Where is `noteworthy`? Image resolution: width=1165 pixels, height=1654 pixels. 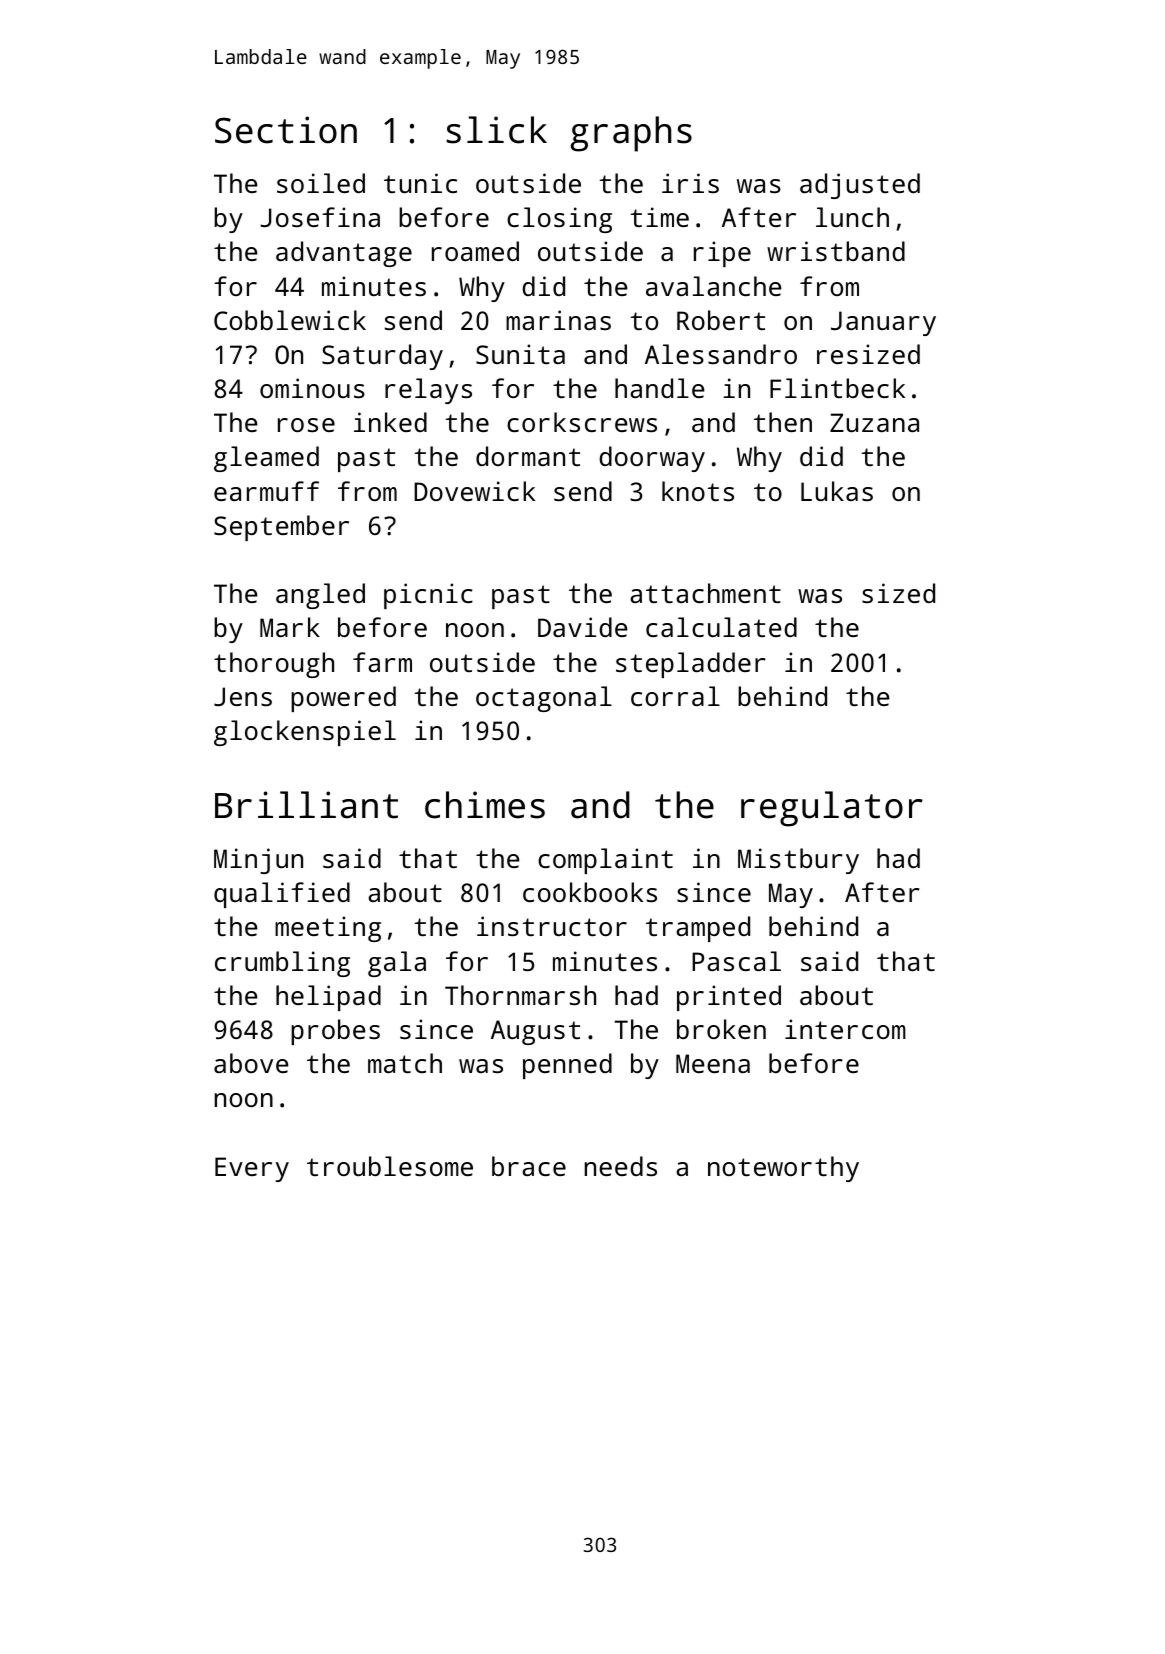
noteworthy is located at coordinates (783, 1169).
